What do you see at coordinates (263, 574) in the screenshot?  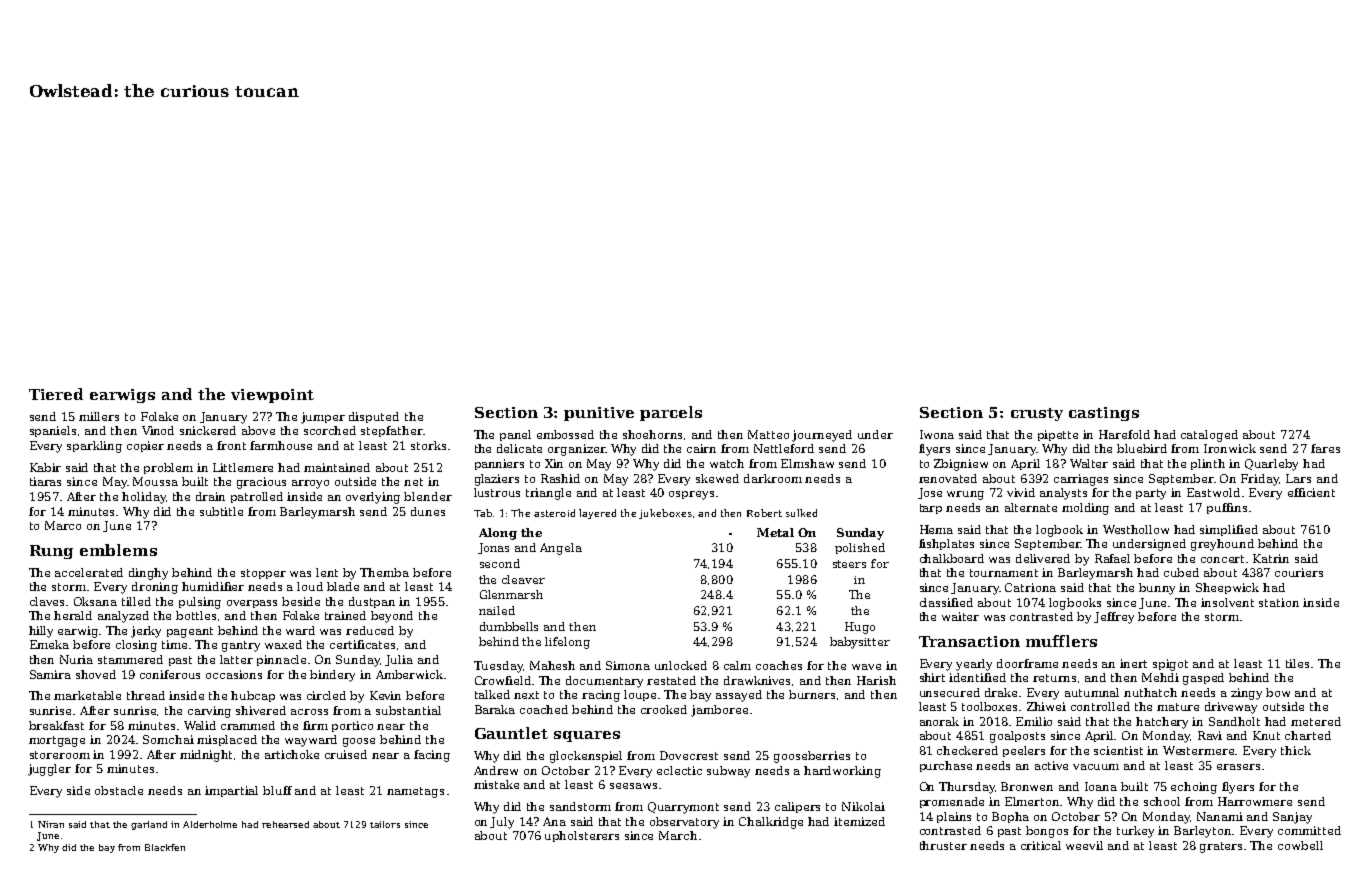 I see `stopper` at bounding box center [263, 574].
